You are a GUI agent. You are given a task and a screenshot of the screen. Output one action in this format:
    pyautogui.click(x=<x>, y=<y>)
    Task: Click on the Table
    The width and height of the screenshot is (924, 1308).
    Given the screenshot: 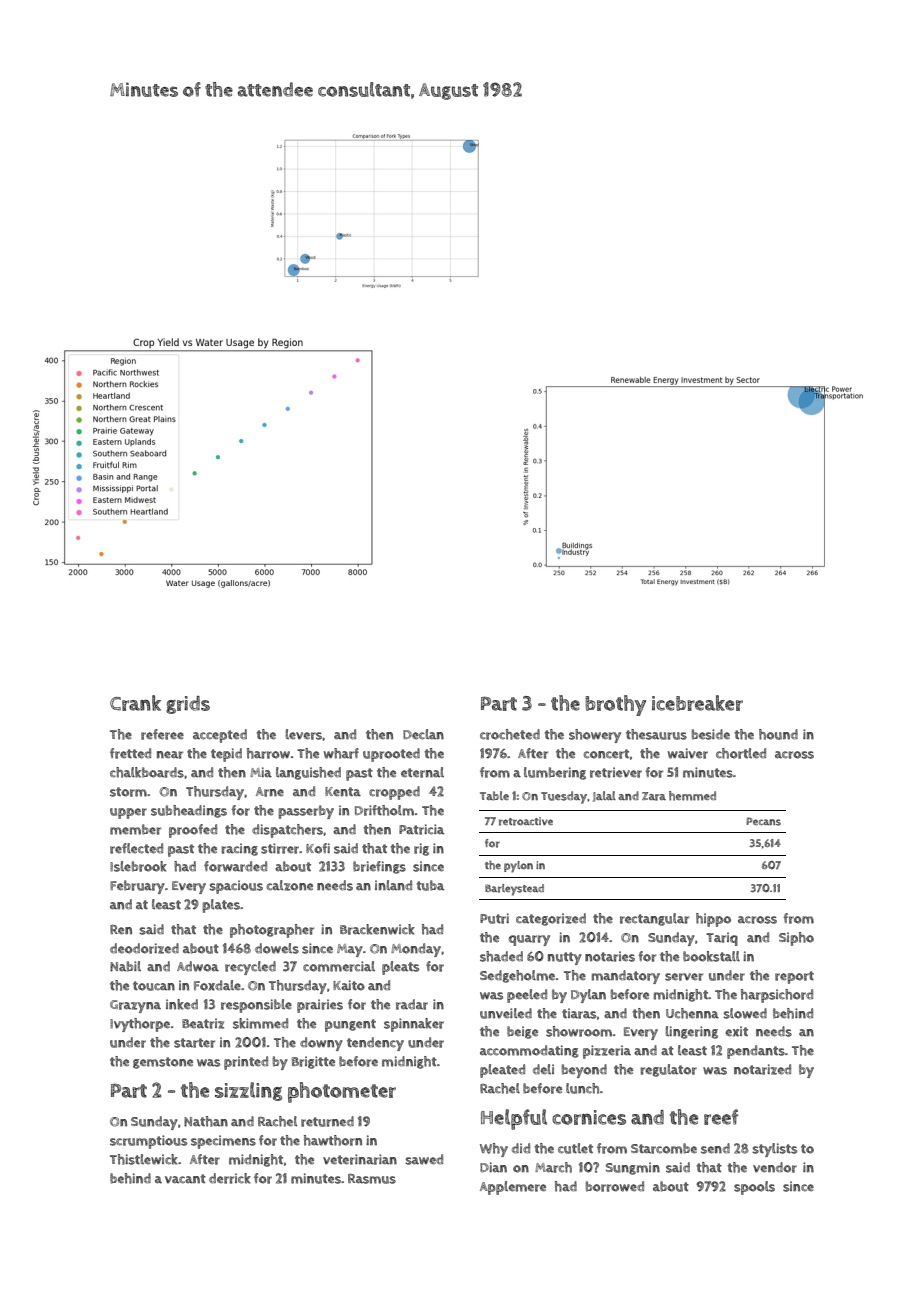 What is the action you would take?
    pyautogui.click(x=494, y=795)
